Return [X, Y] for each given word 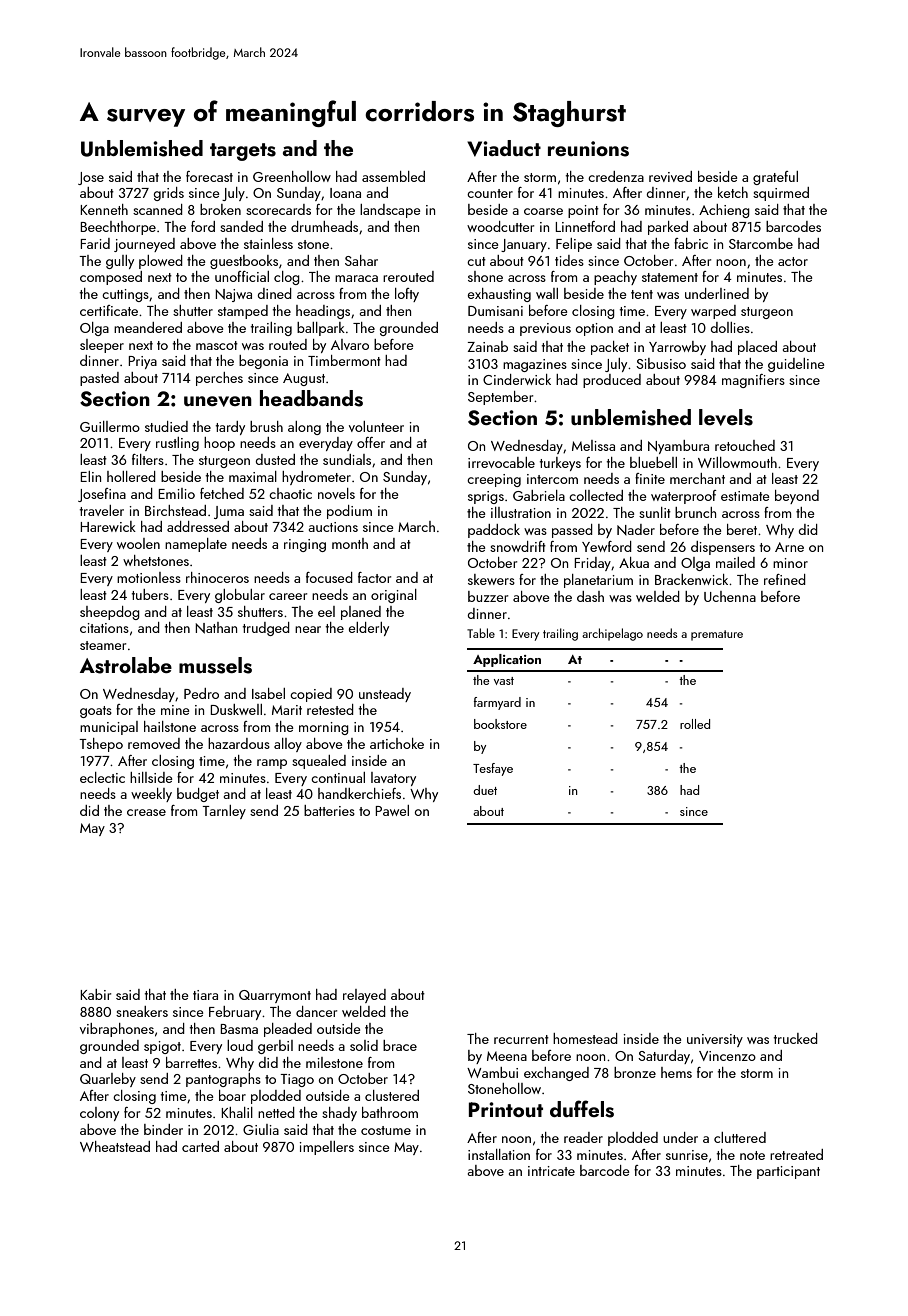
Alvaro [350, 344]
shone [485, 276]
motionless [149, 577]
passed [572, 531]
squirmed [781, 194]
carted [200, 1146]
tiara [205, 995]
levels [726, 417]
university [715, 1040]
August [304, 379]
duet [485, 790]
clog [287, 278]
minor [790, 563]
